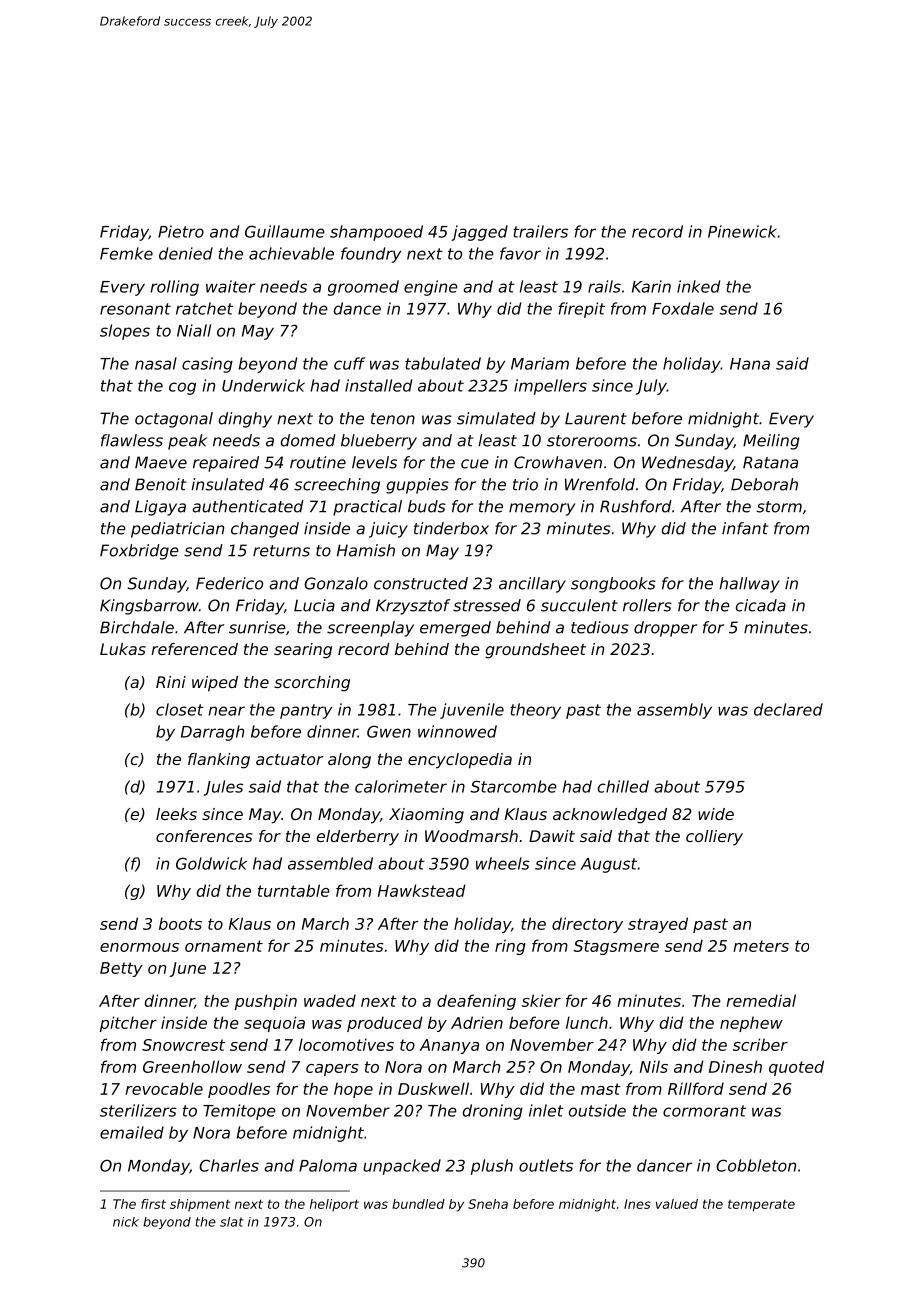 The width and height of the page is (924, 1308). What do you see at coordinates (181, 231) in the page?
I see `Pietro` at bounding box center [181, 231].
